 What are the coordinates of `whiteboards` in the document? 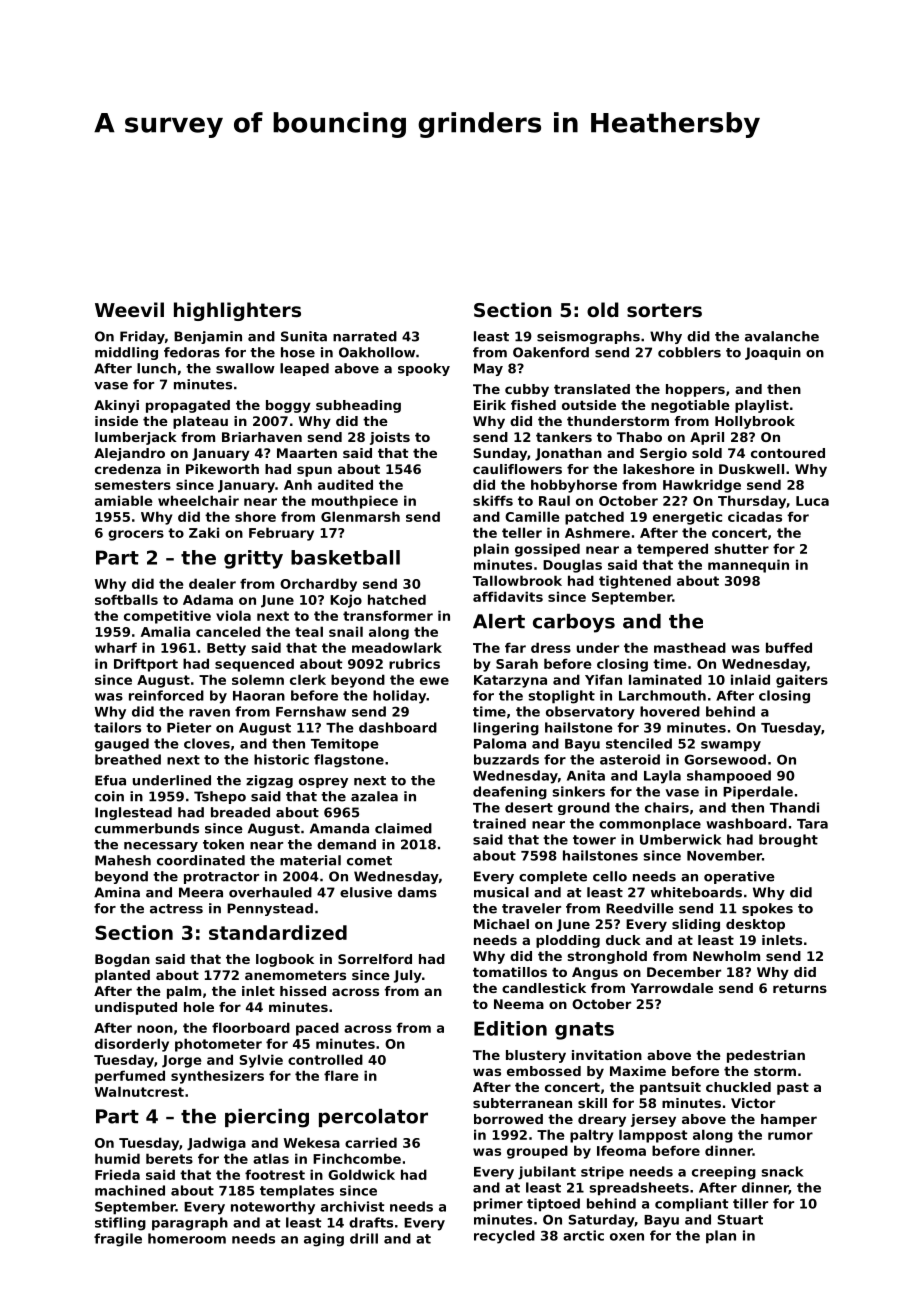 It's located at (696, 892).
